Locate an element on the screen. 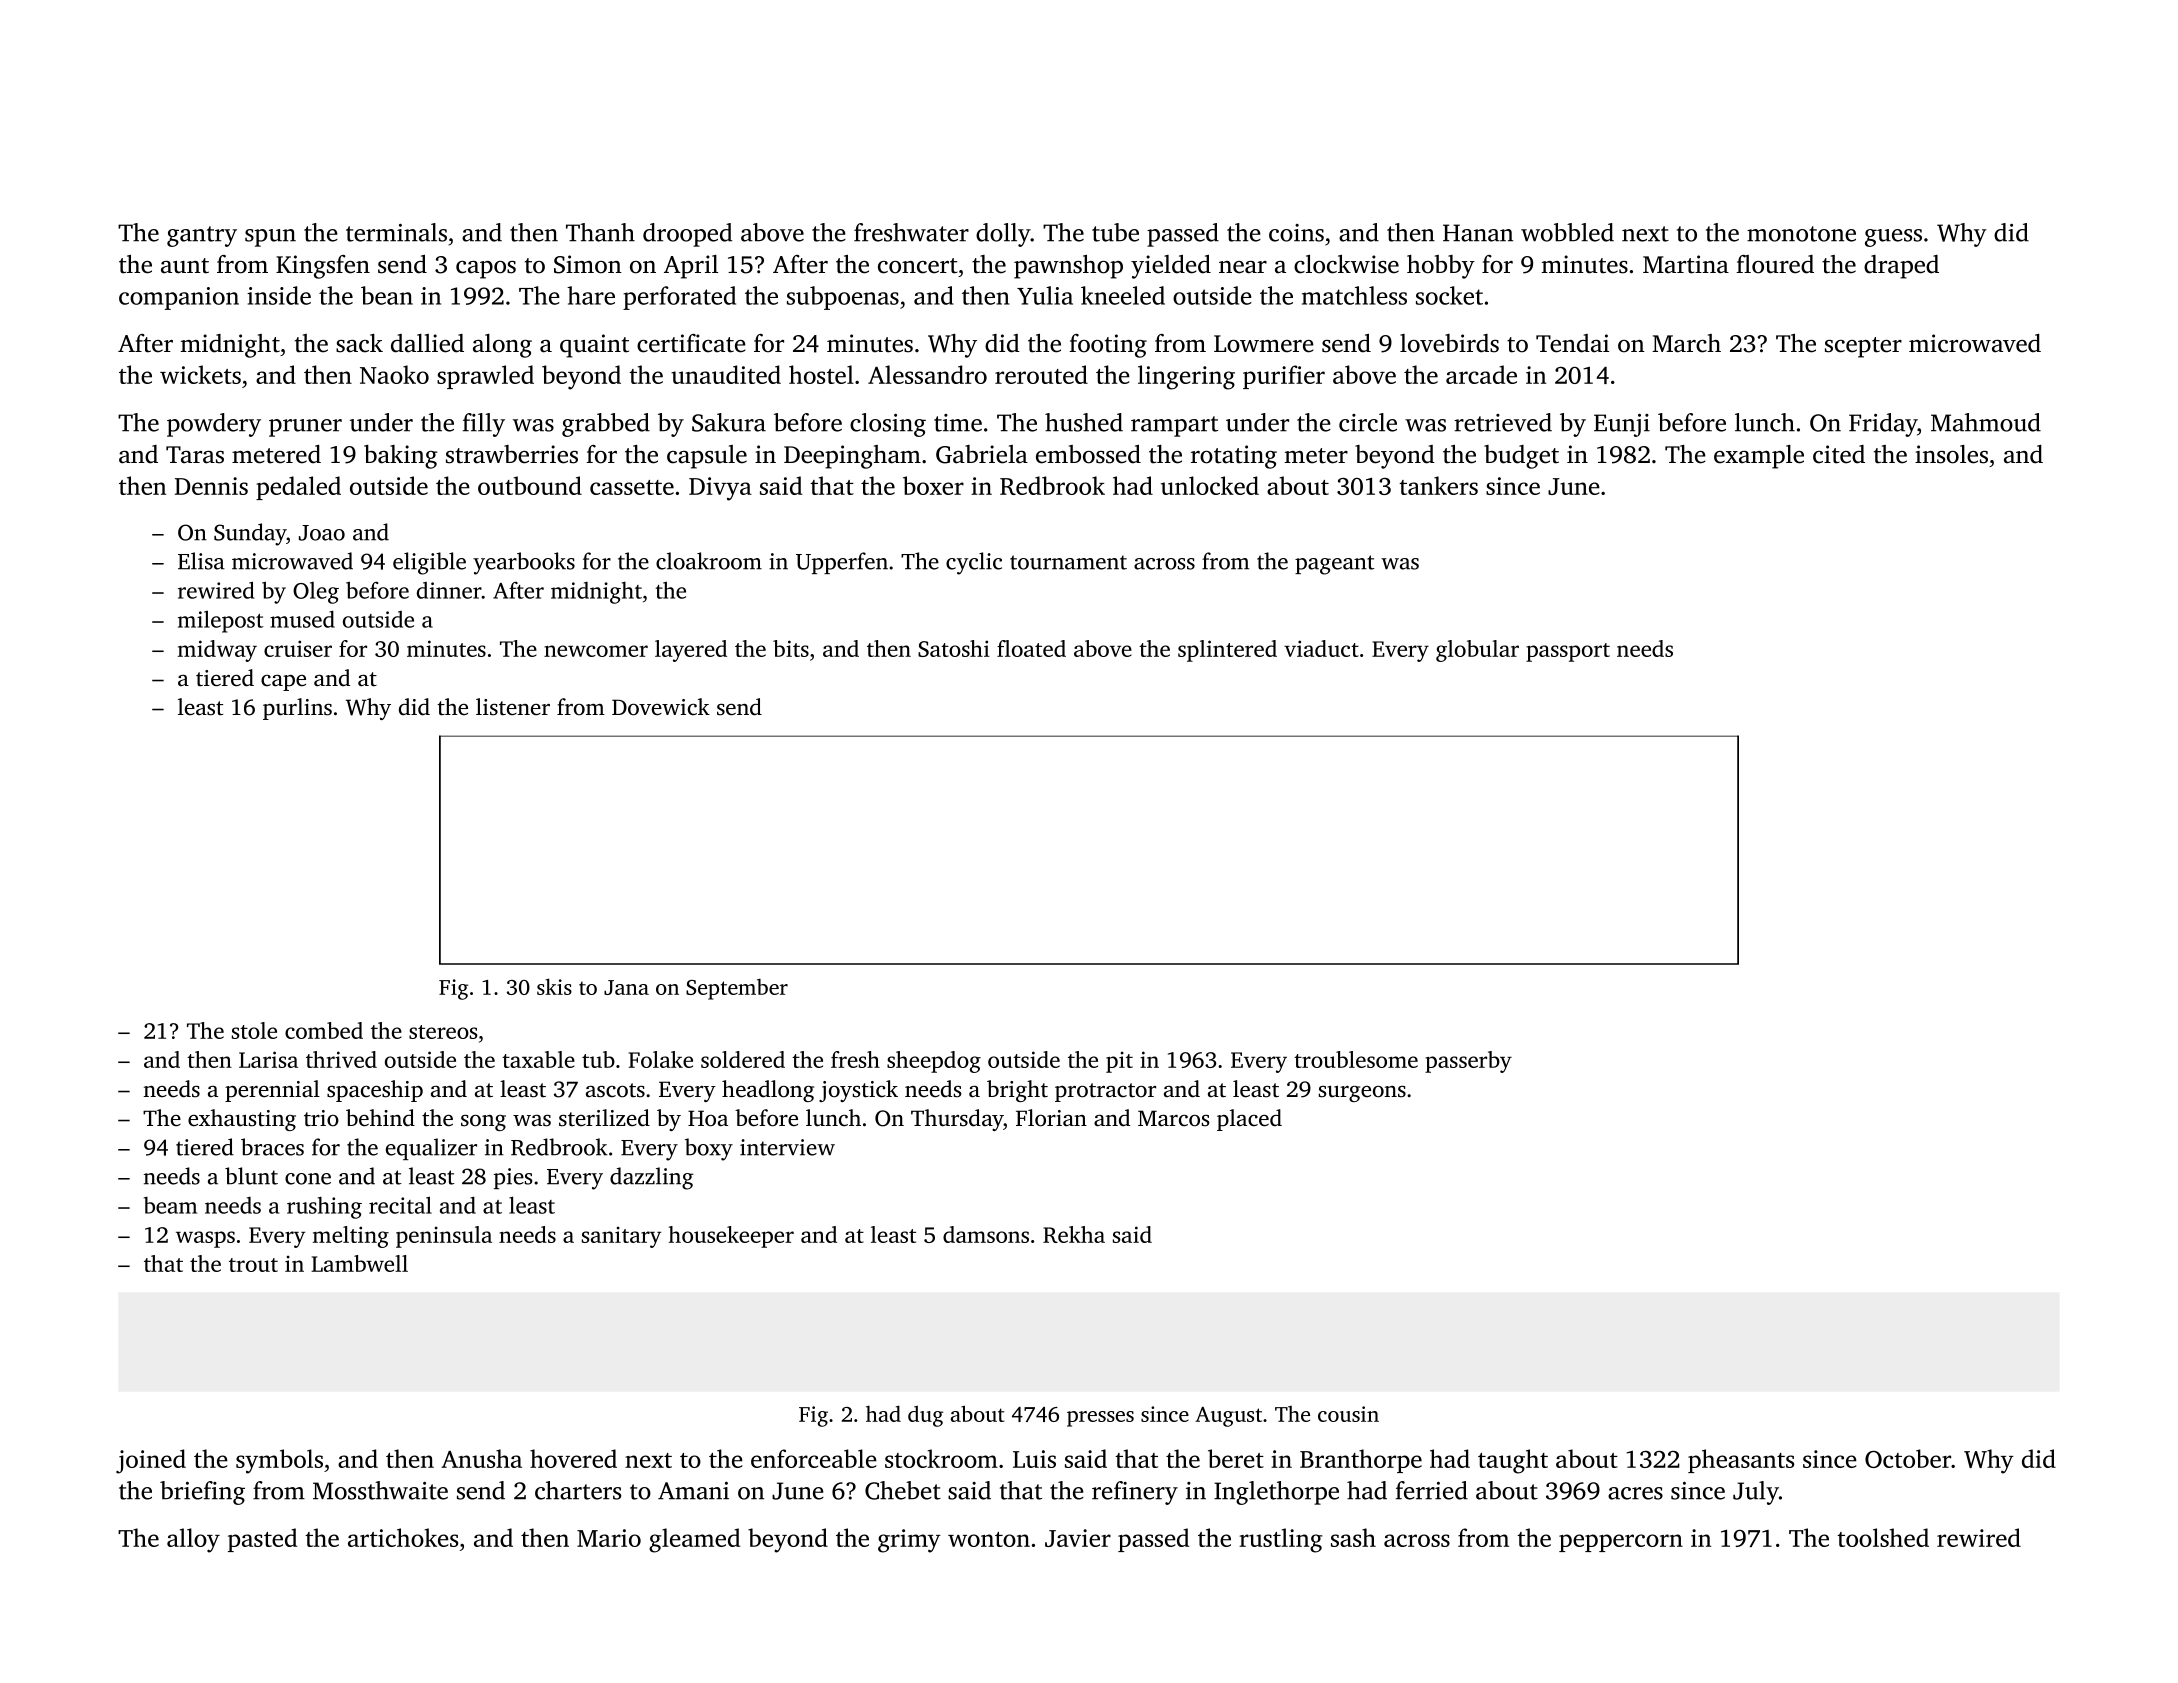 Image resolution: width=2178 pixels, height=1683 pixels. passerby is located at coordinates (1468, 1062).
